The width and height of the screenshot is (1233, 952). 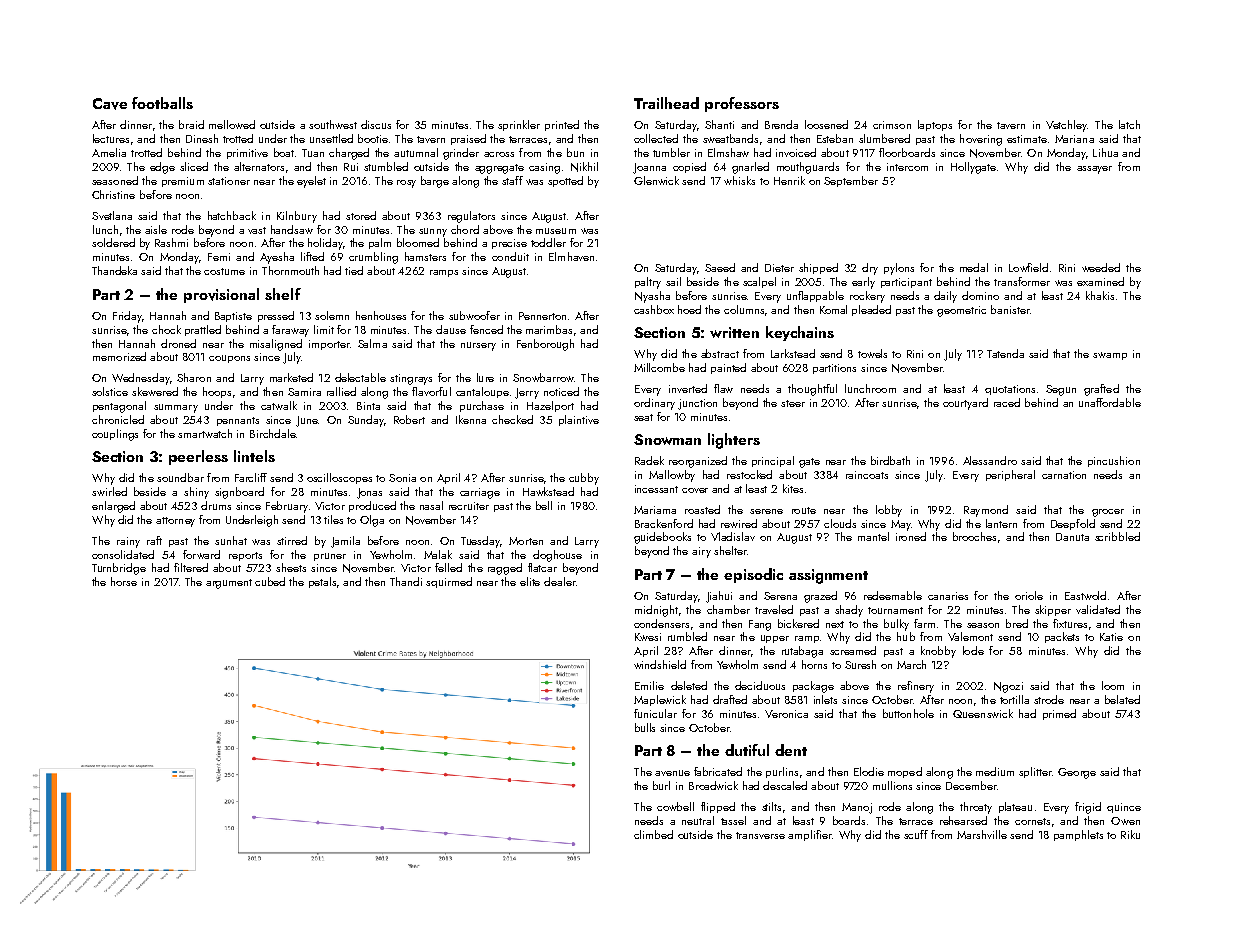 I want to click on skewered, so click(x=155, y=391).
